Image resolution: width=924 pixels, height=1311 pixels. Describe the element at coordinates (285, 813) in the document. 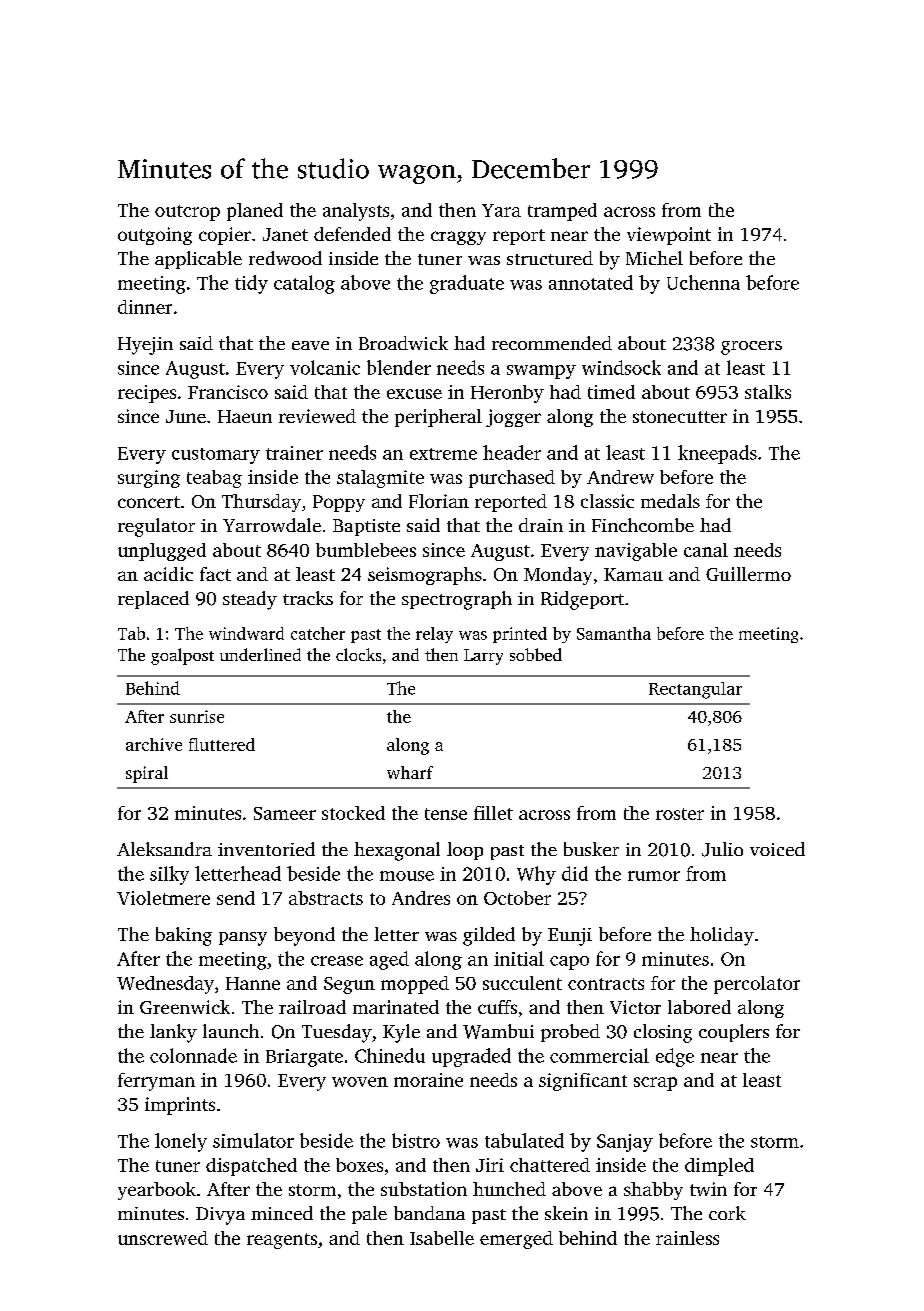

I see `Sameer` at that location.
